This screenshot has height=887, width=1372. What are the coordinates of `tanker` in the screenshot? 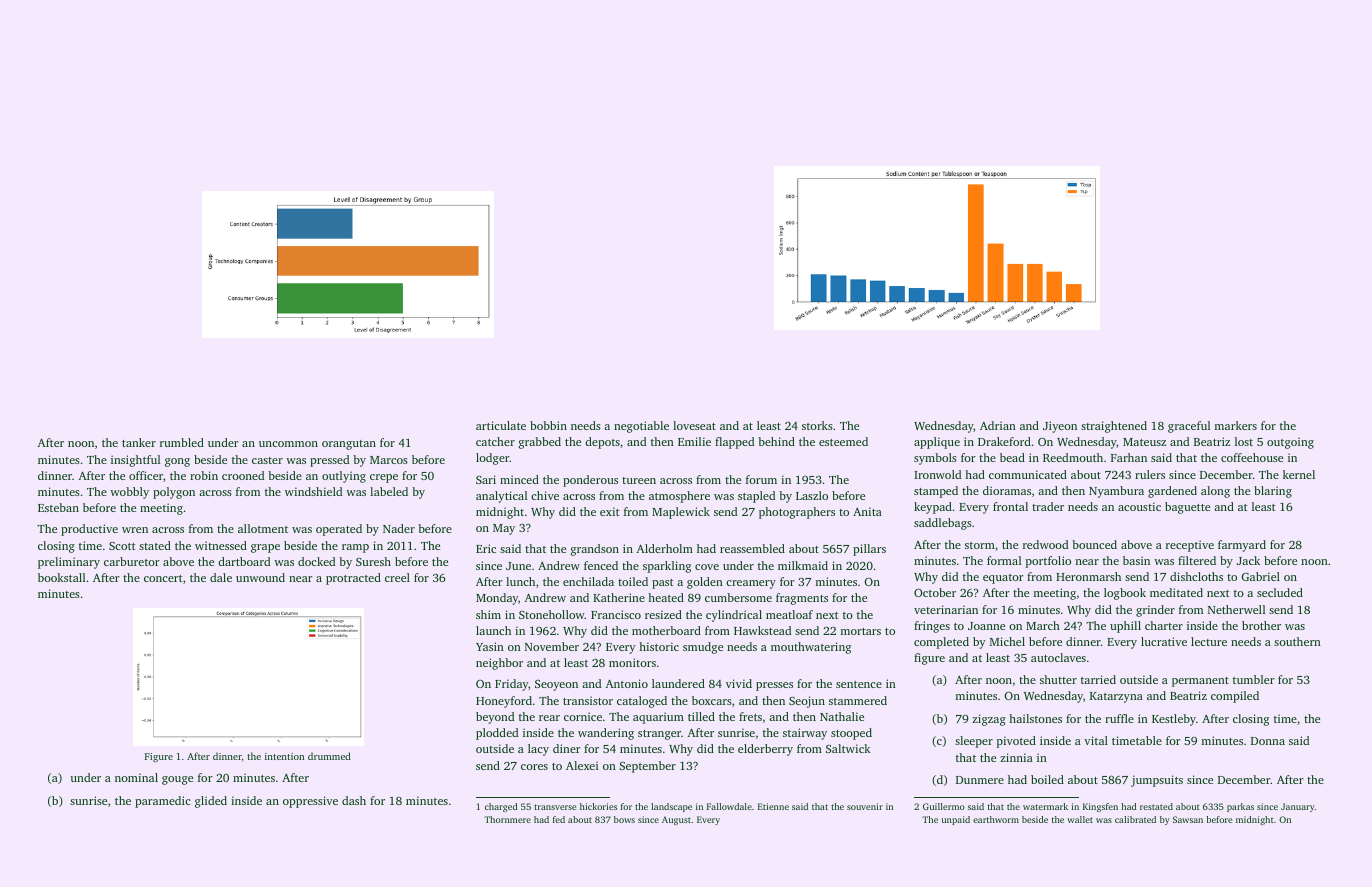 It's located at (139, 442).
